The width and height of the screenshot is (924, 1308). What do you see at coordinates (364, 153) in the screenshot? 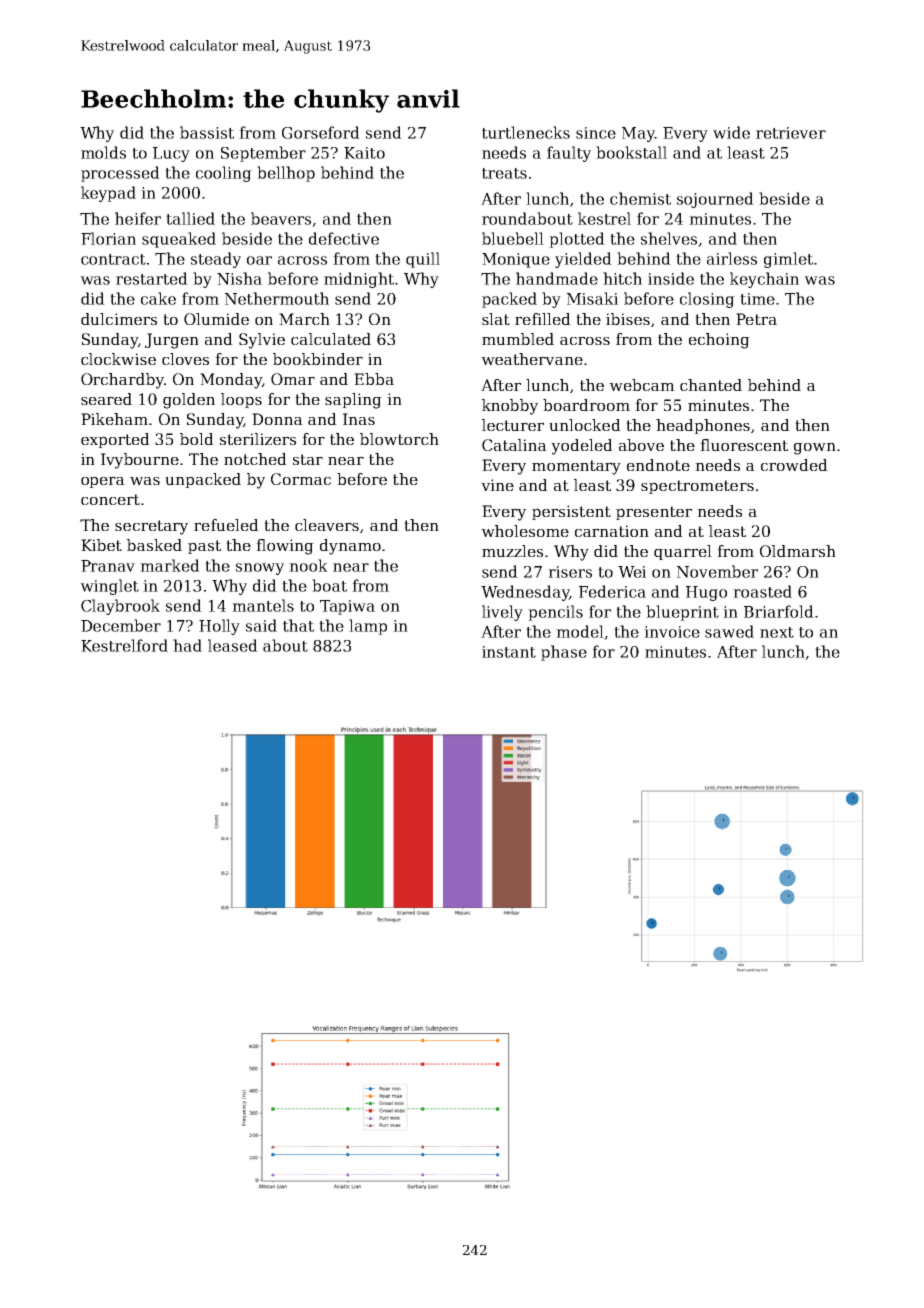
I see `Kaito` at bounding box center [364, 153].
